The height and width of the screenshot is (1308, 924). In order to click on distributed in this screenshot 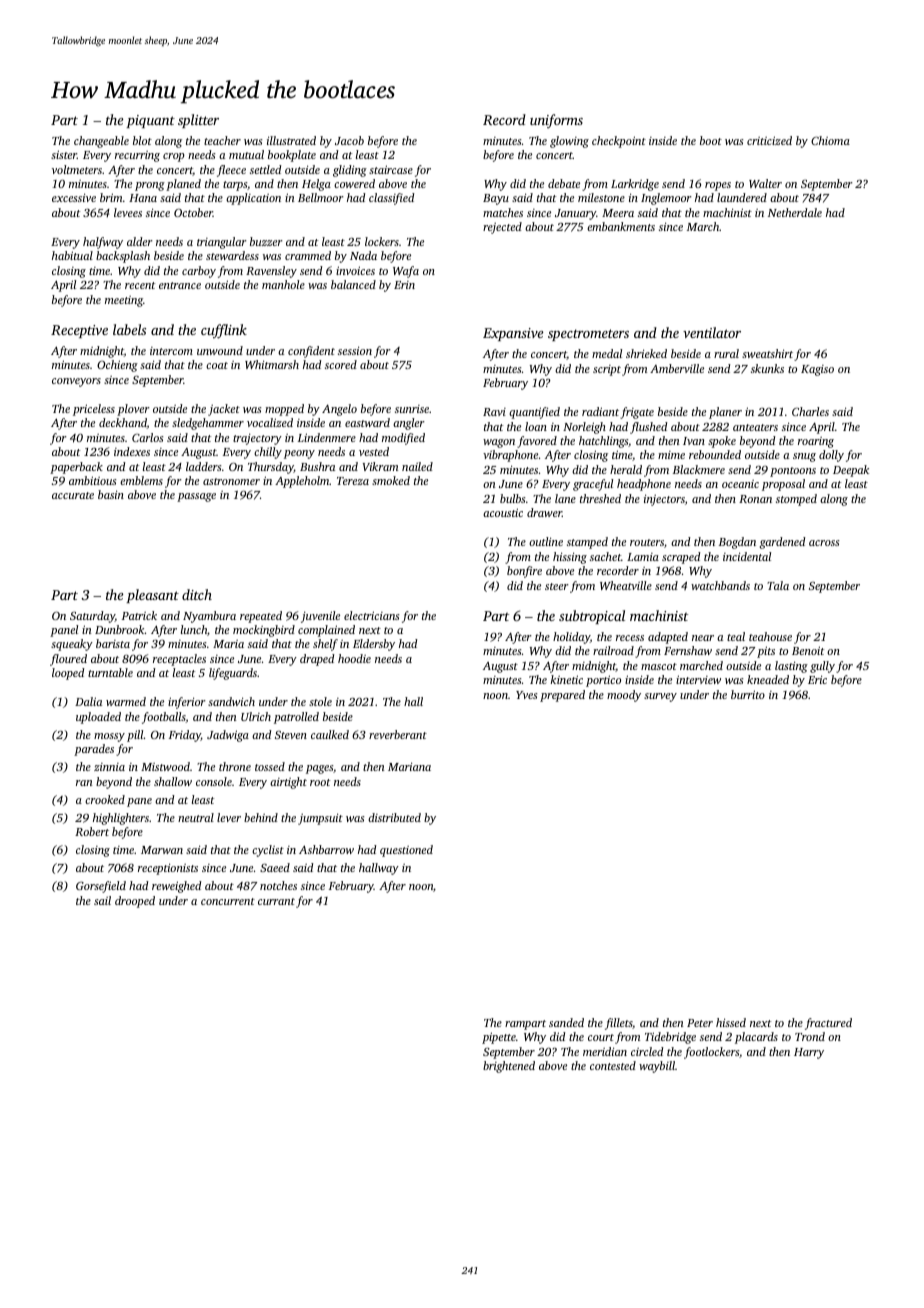, I will do `click(394, 817)`.
